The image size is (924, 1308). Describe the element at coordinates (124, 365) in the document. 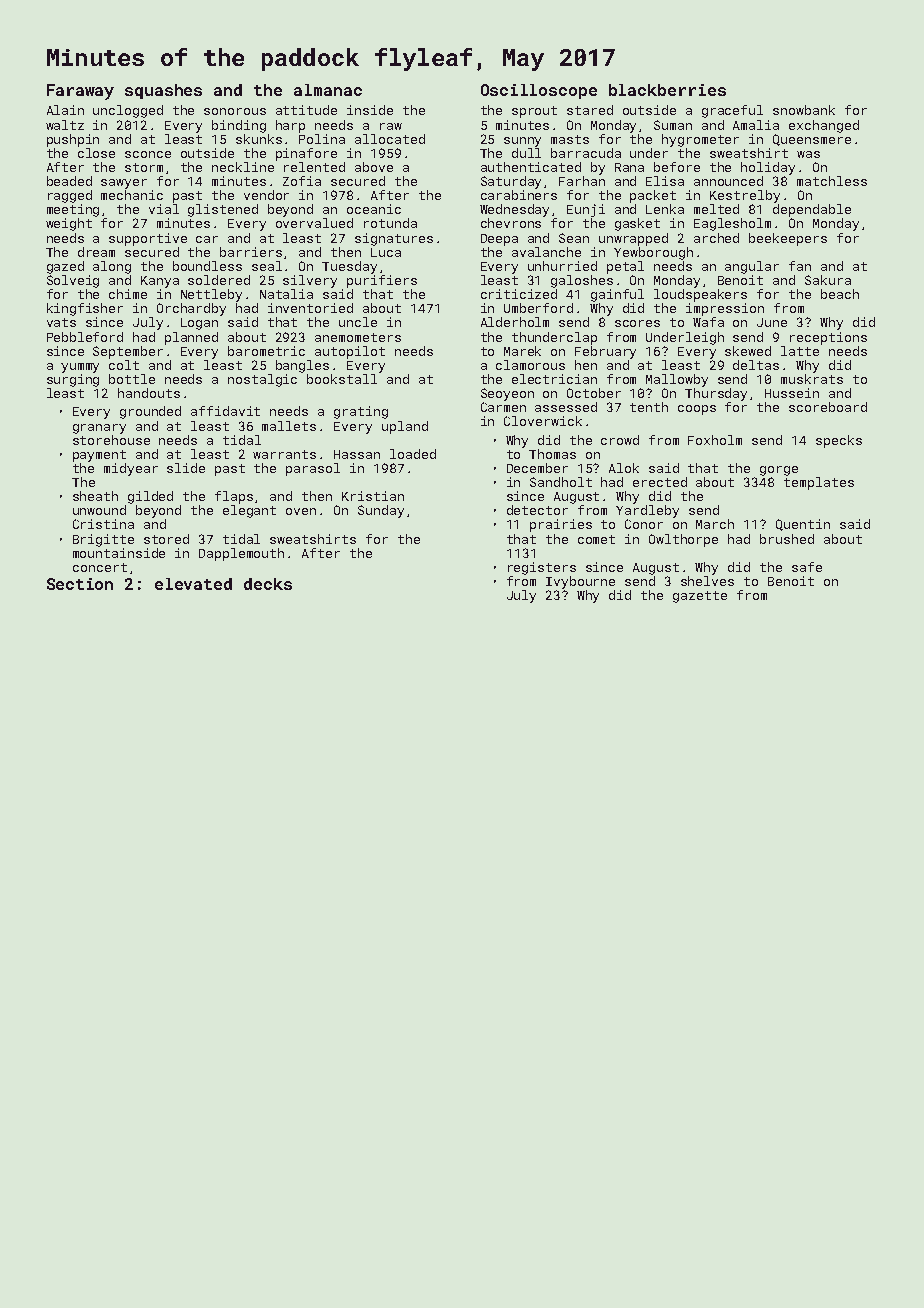

I see `colt` at that location.
